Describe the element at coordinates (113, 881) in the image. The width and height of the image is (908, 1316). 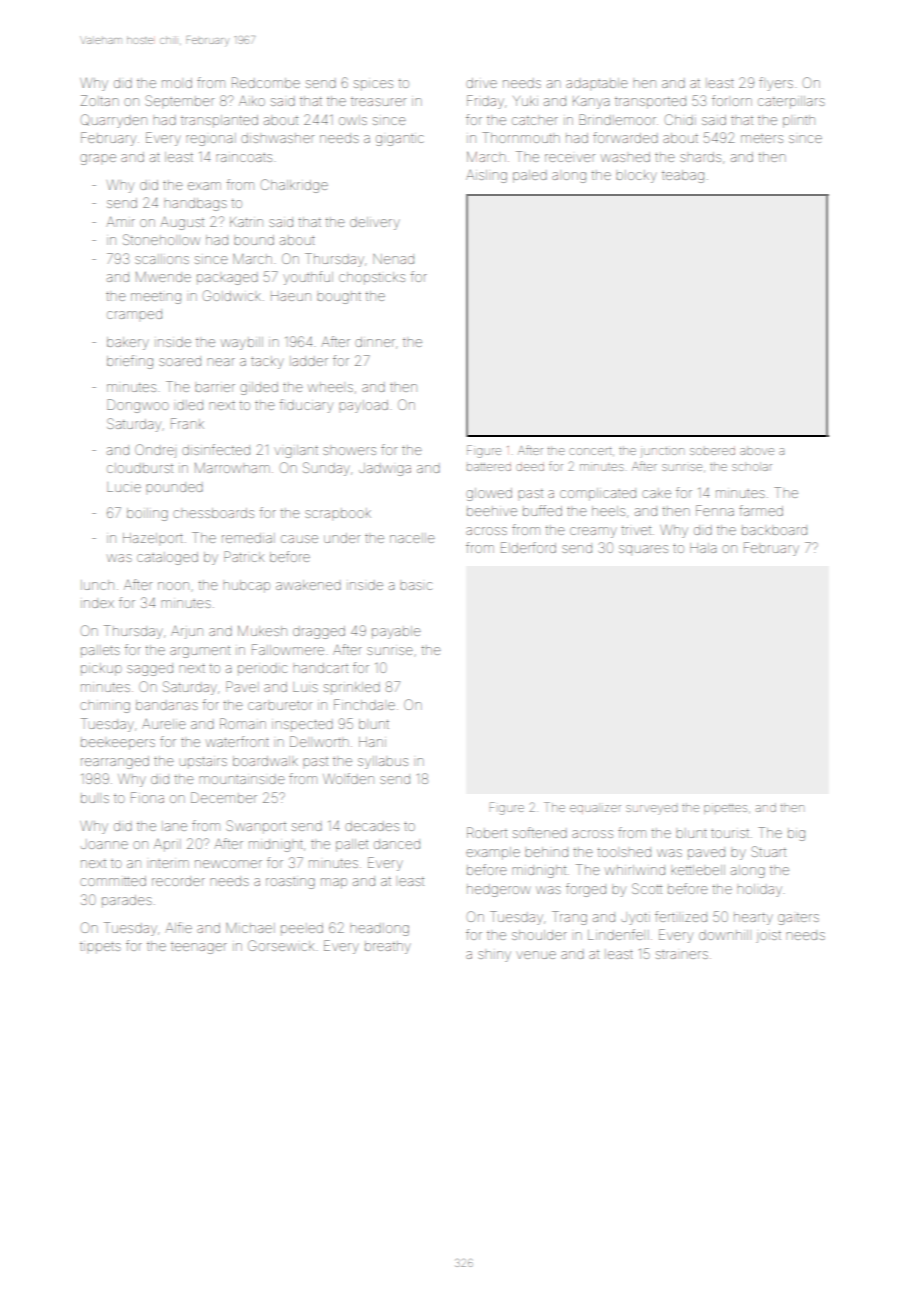
I see `committed` at that location.
